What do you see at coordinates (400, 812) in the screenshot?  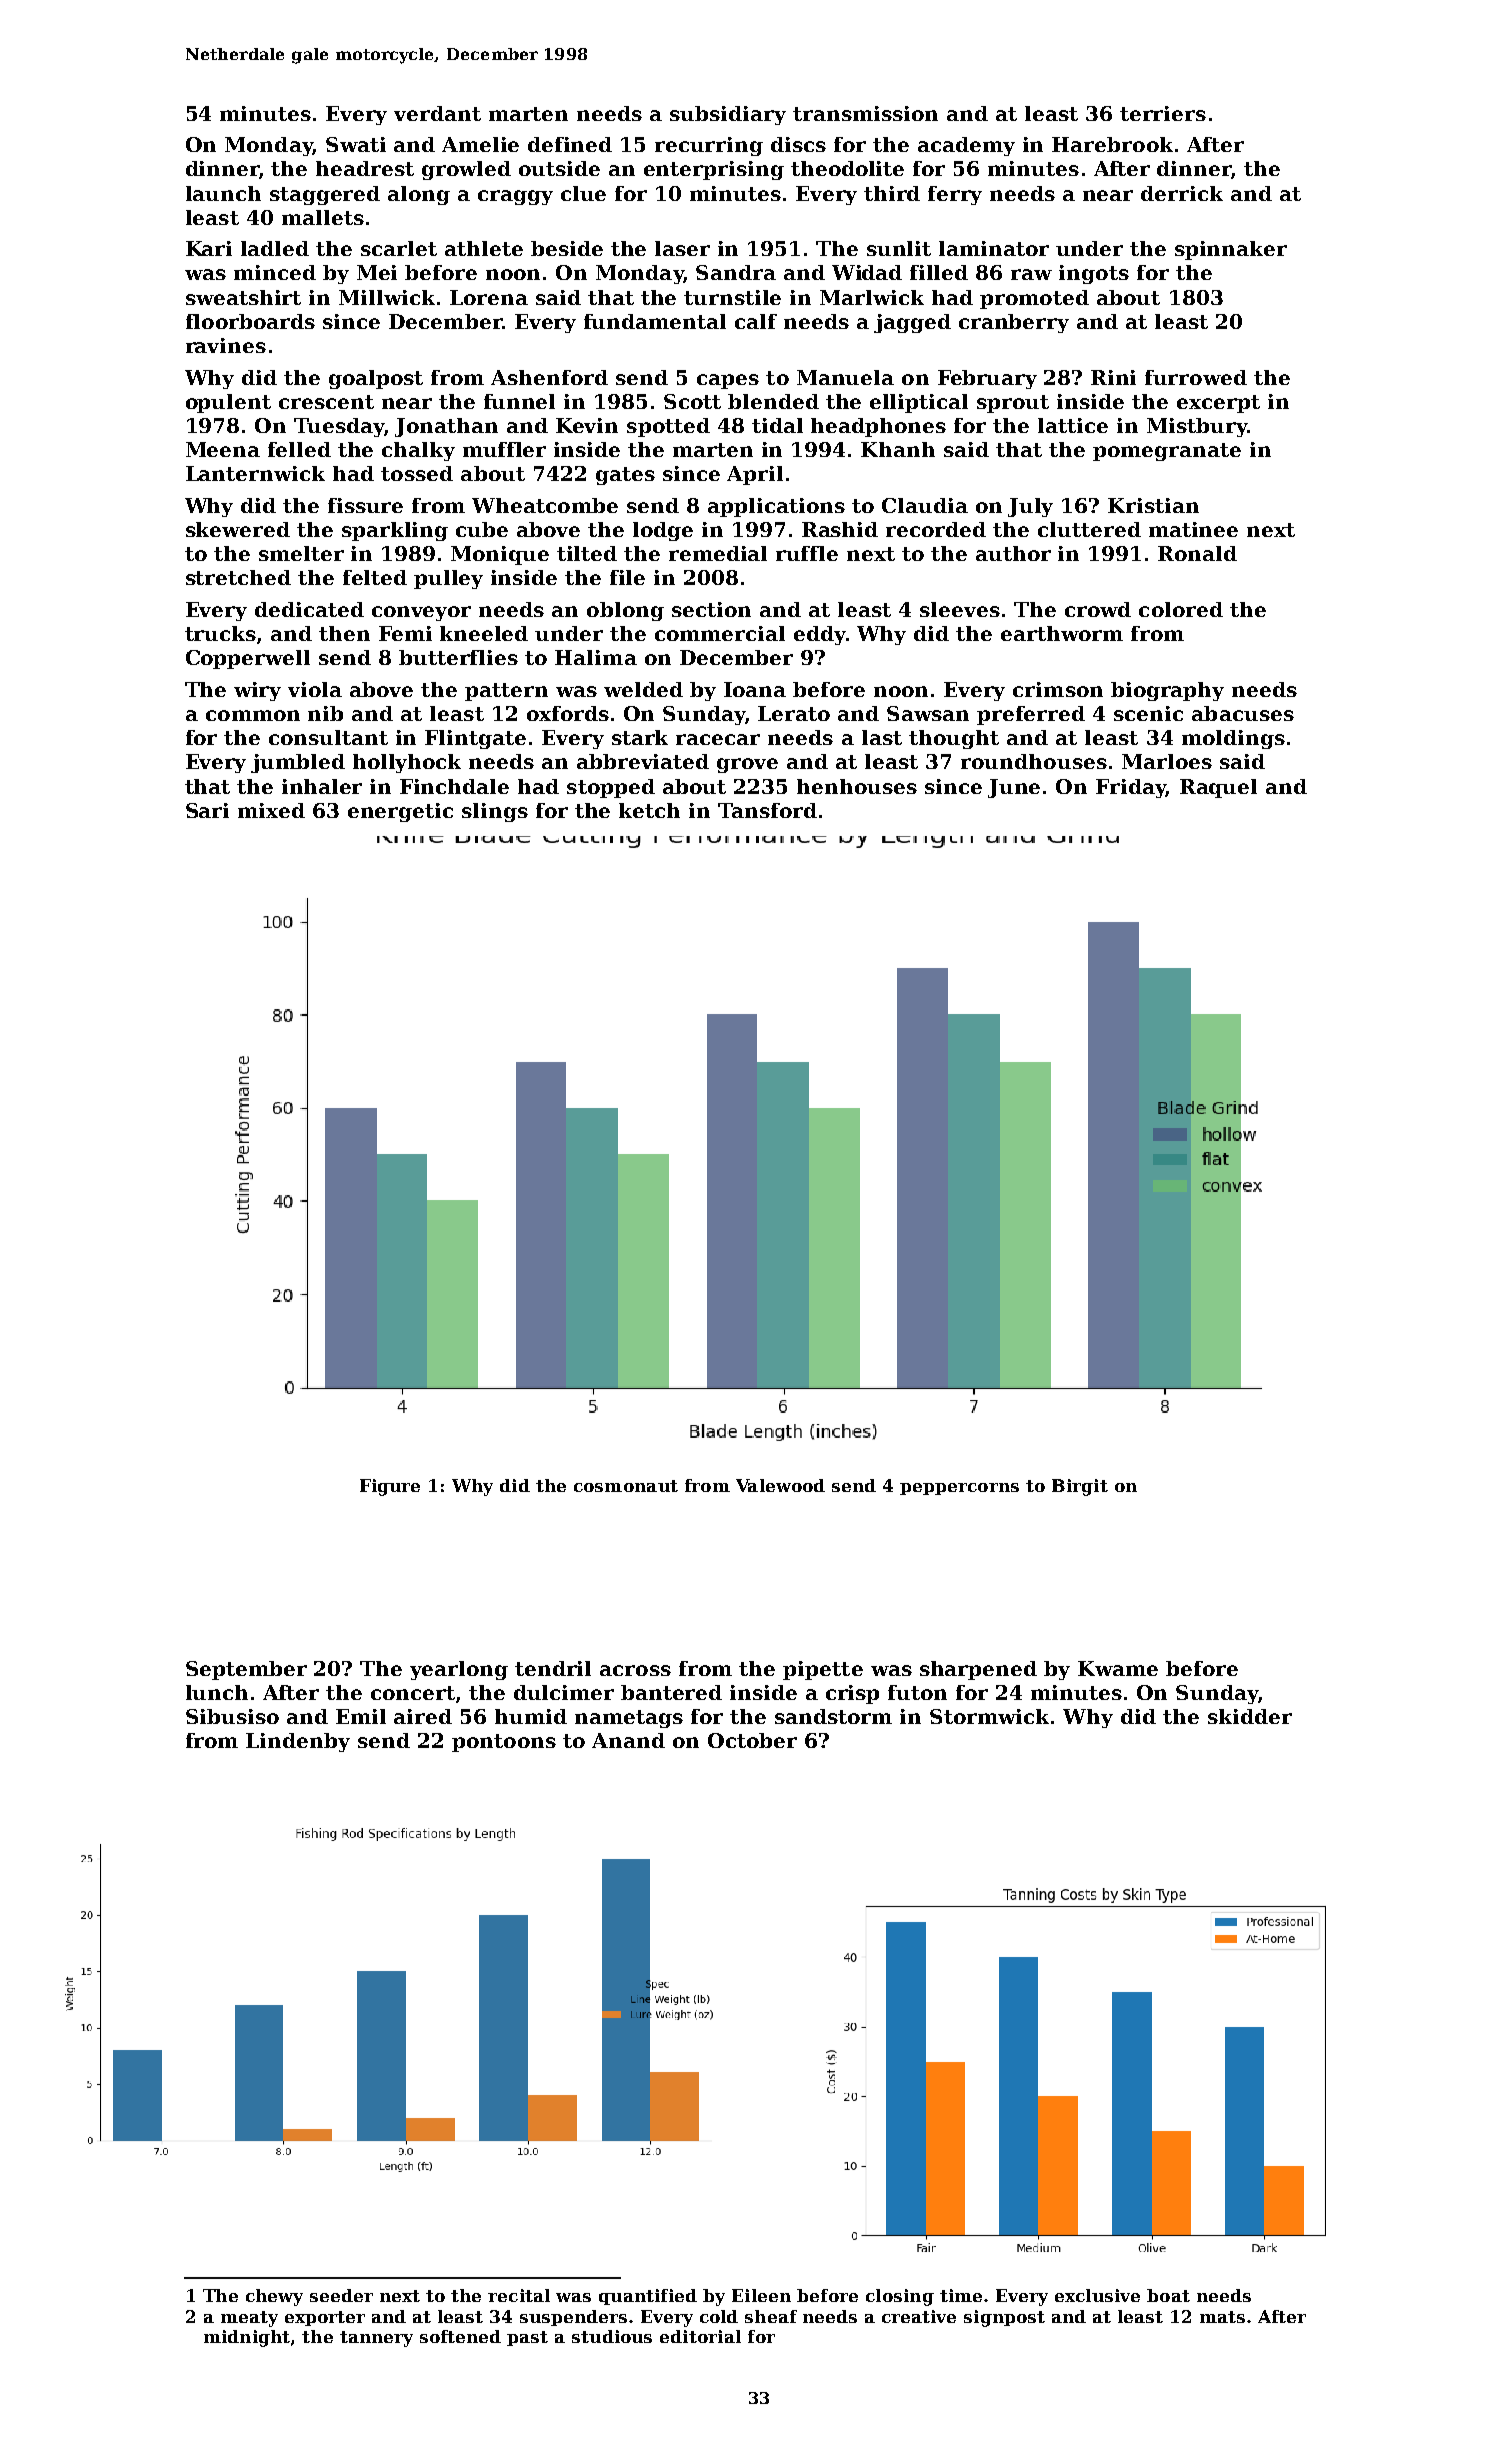 I see `energetic` at bounding box center [400, 812].
